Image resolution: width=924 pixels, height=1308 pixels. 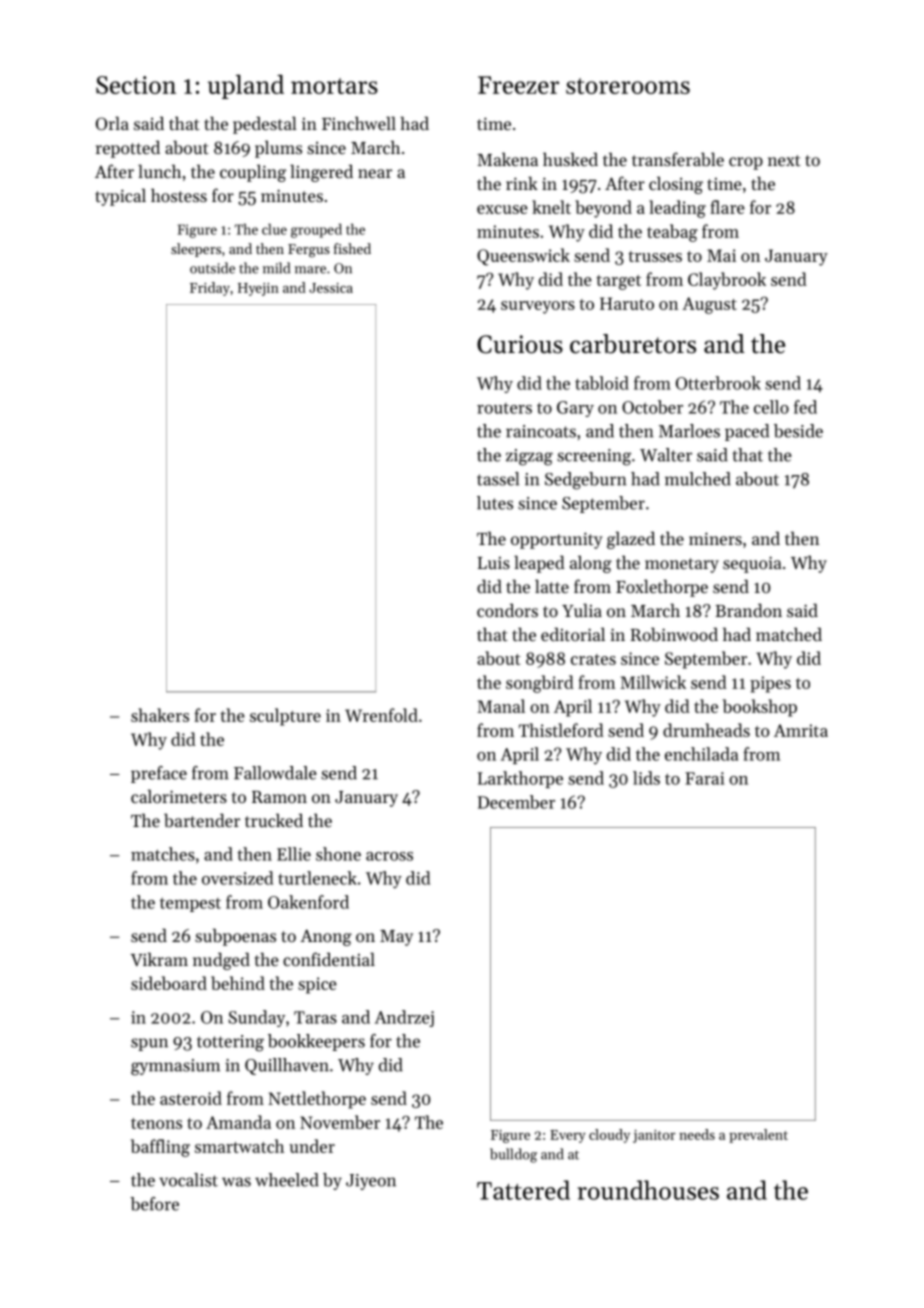 What do you see at coordinates (160, 715) in the screenshot?
I see `shakers` at bounding box center [160, 715].
